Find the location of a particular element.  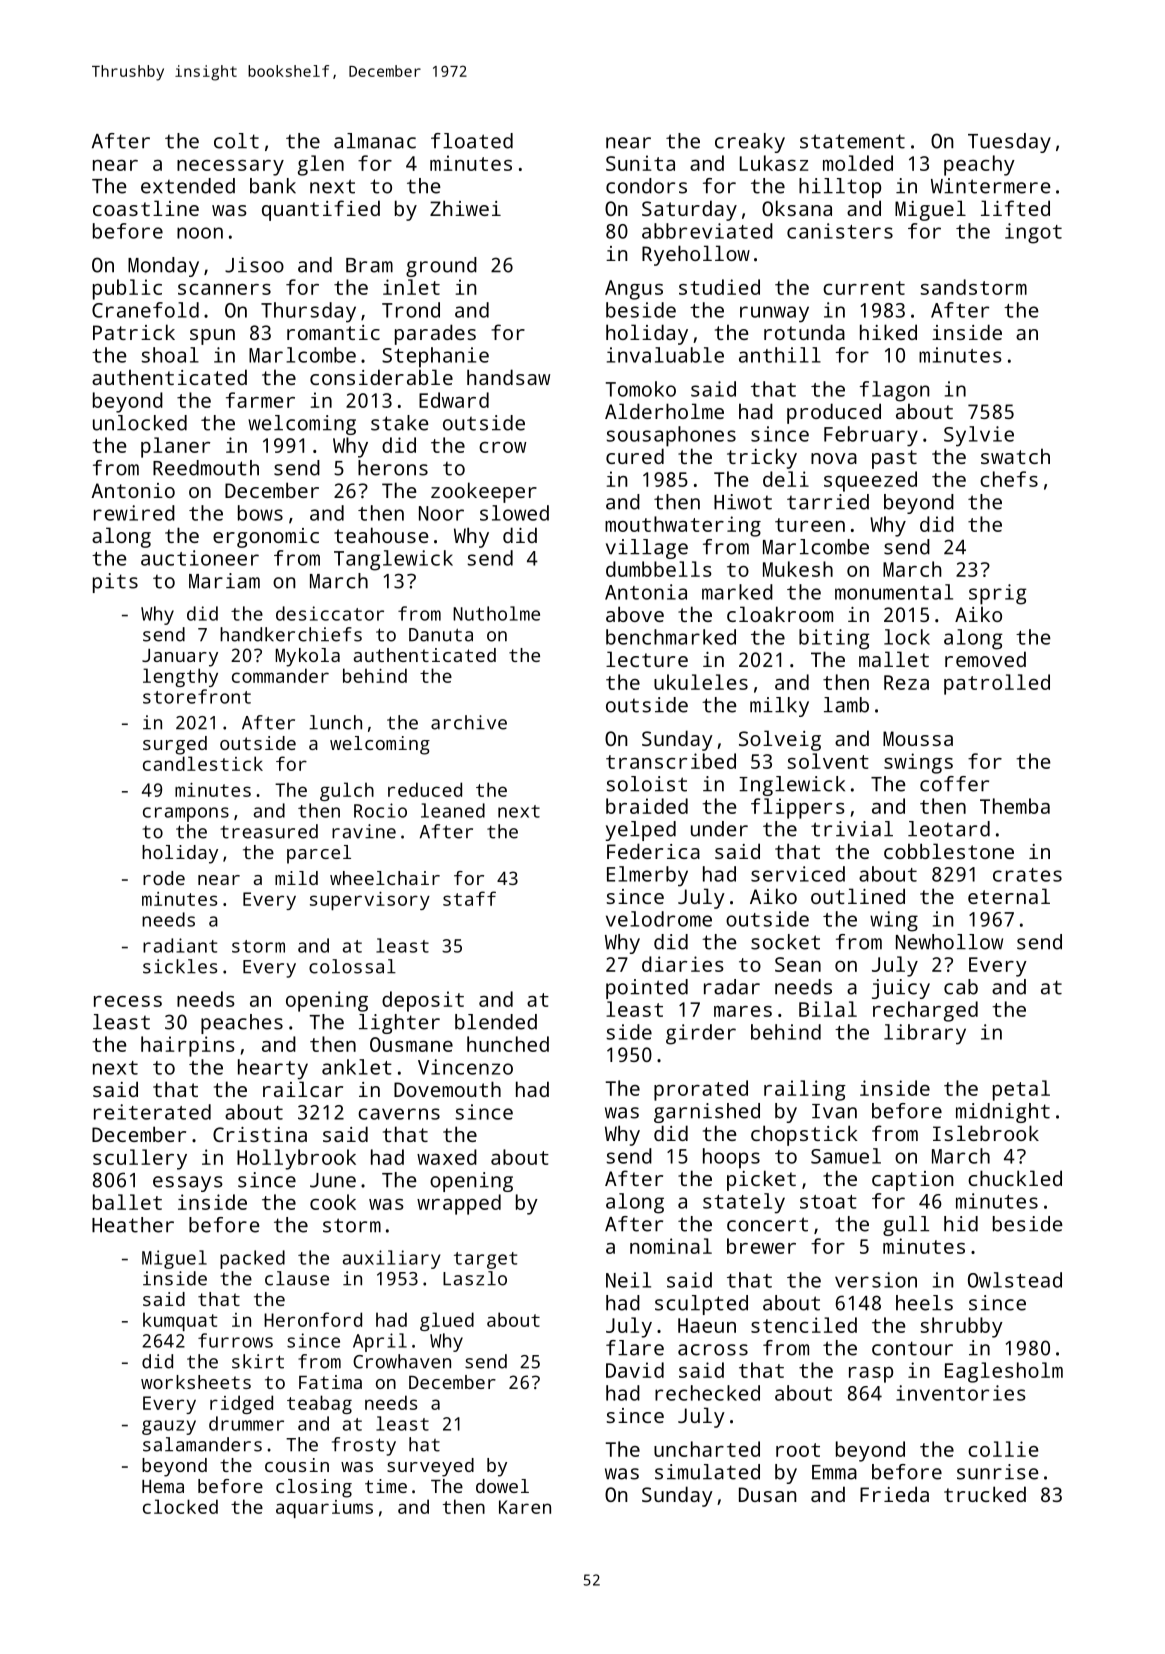

farmer is located at coordinates (260, 400).
